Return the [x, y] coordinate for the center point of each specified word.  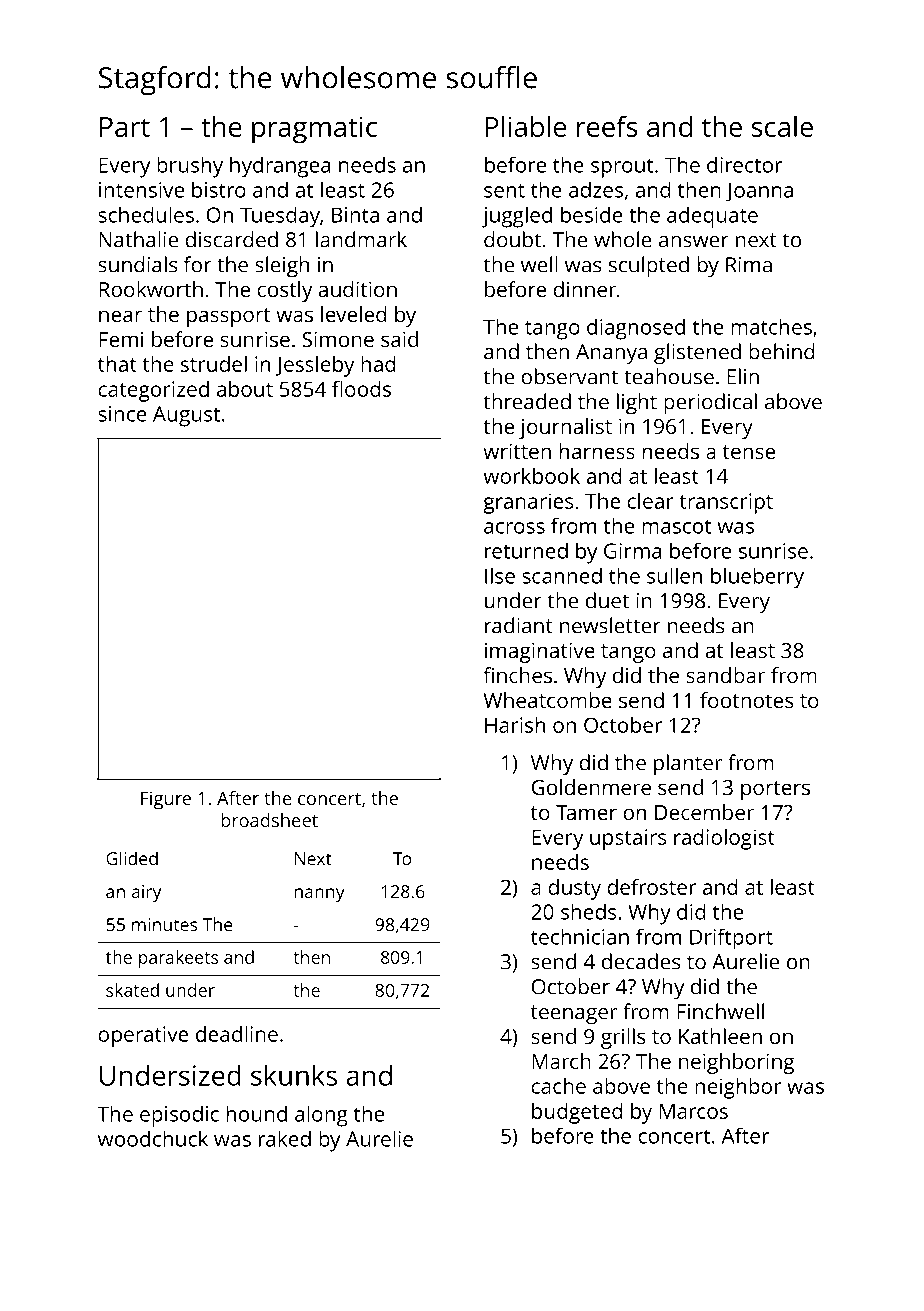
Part [125, 127]
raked [285, 1138]
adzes [596, 189]
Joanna [759, 192]
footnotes [746, 700]
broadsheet [269, 820]
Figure [166, 800]
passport [228, 317]
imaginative [540, 652]
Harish [515, 725]
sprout [622, 168]
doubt [512, 239]
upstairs [628, 839]
